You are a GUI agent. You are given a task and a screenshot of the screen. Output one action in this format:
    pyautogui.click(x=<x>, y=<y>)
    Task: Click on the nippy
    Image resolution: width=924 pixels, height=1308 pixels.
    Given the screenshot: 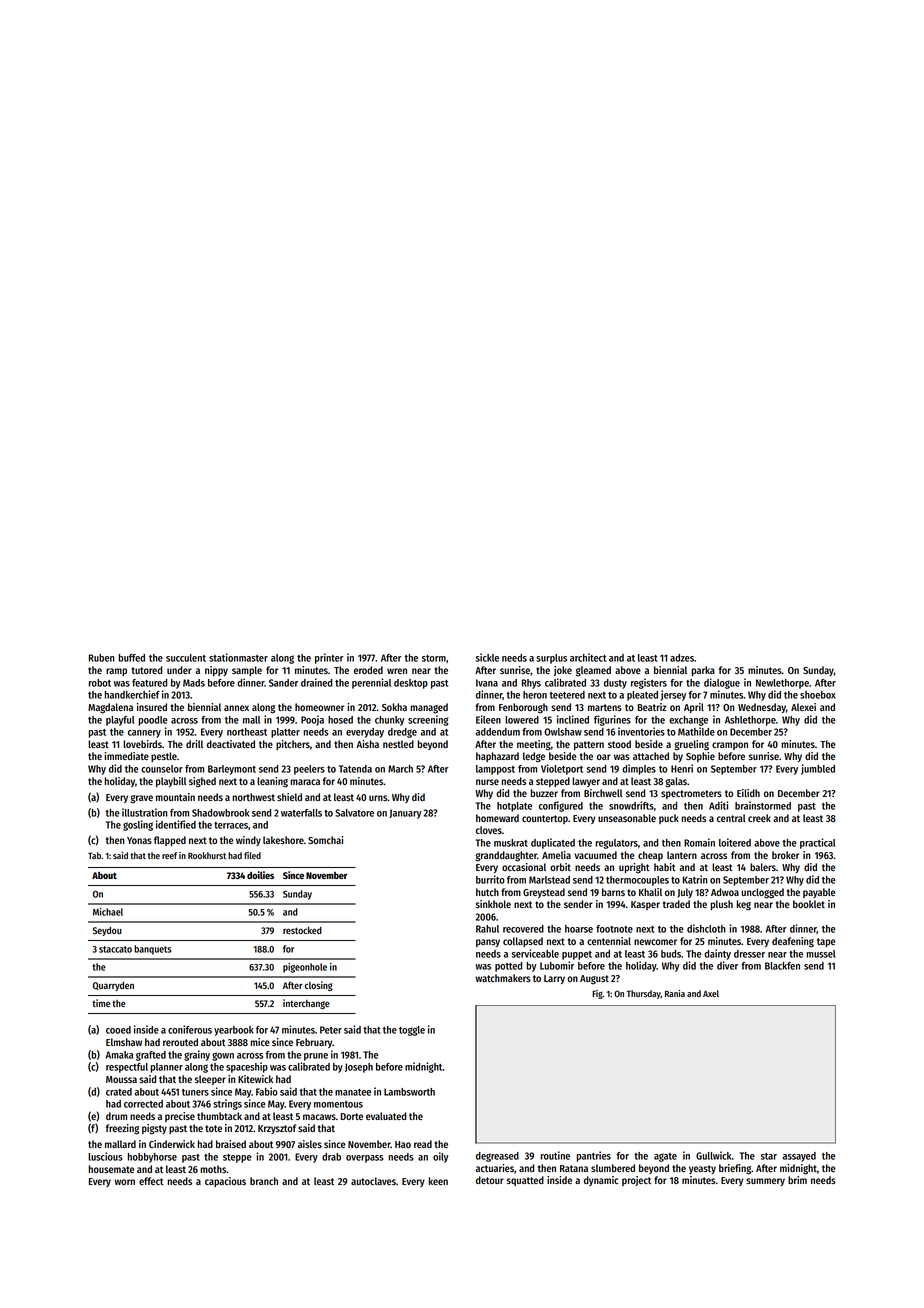 What is the action you would take?
    pyautogui.click(x=216, y=671)
